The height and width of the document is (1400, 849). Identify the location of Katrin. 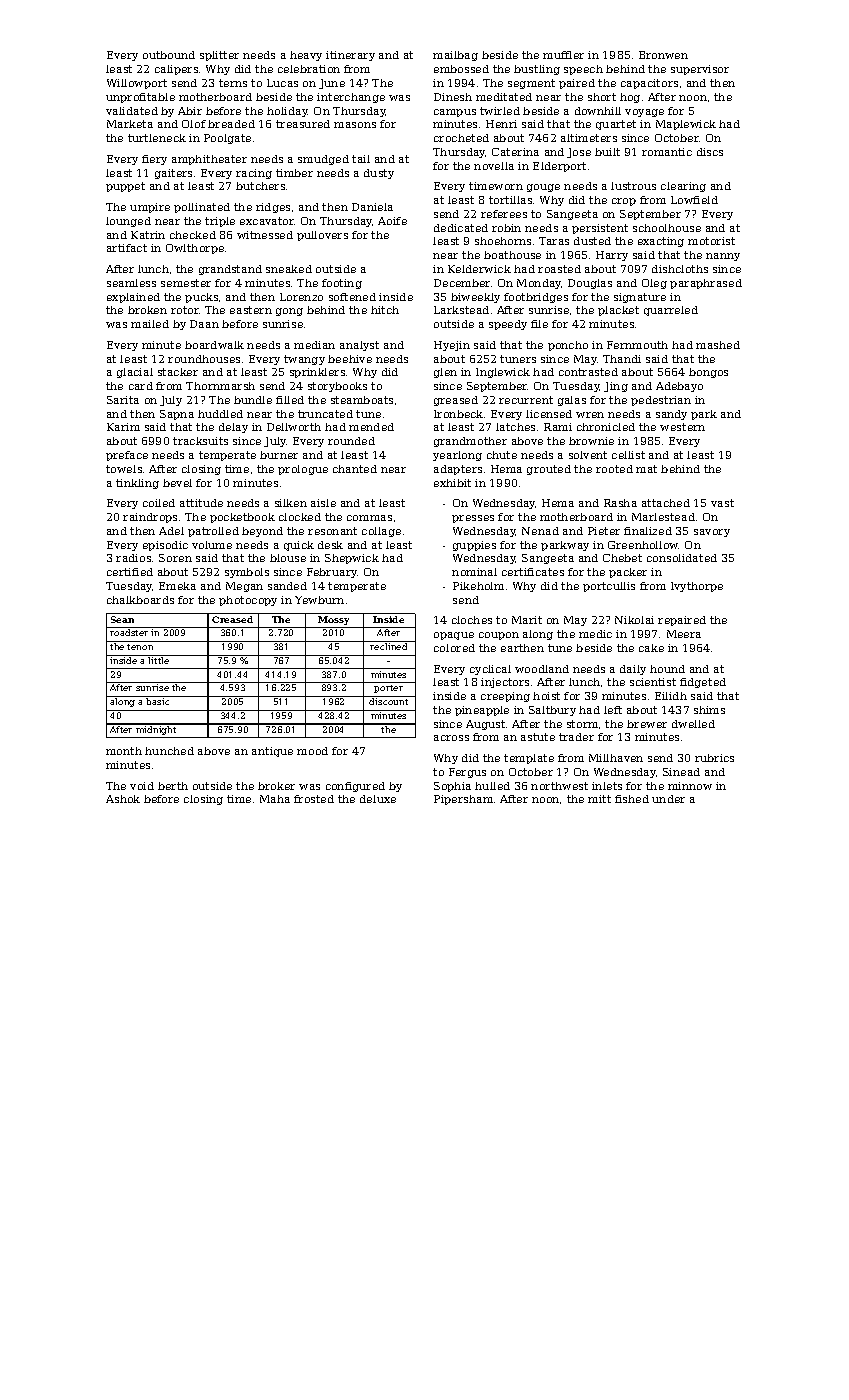
(148, 235).
